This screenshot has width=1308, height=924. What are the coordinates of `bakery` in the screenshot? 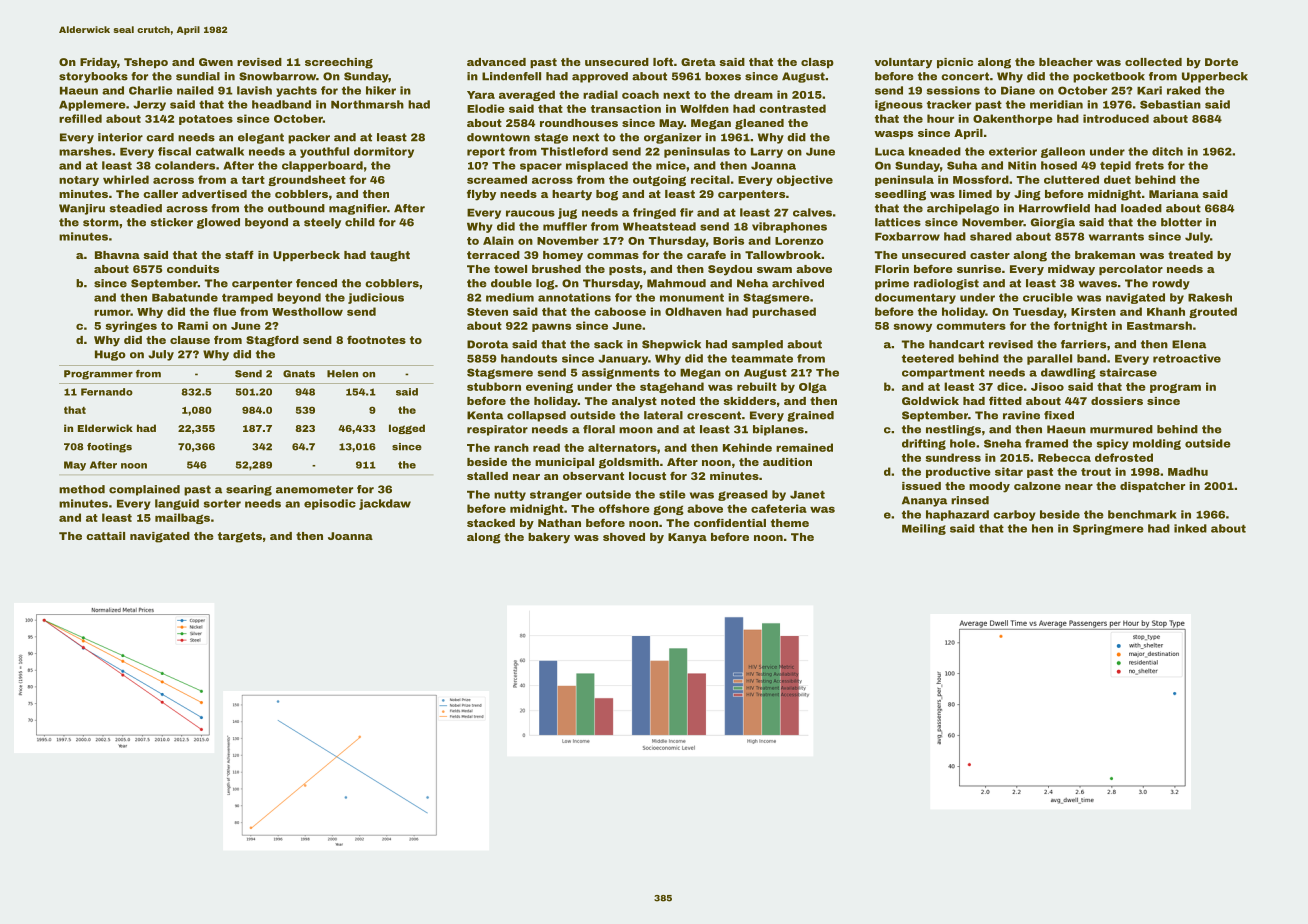 It's located at (549, 538).
